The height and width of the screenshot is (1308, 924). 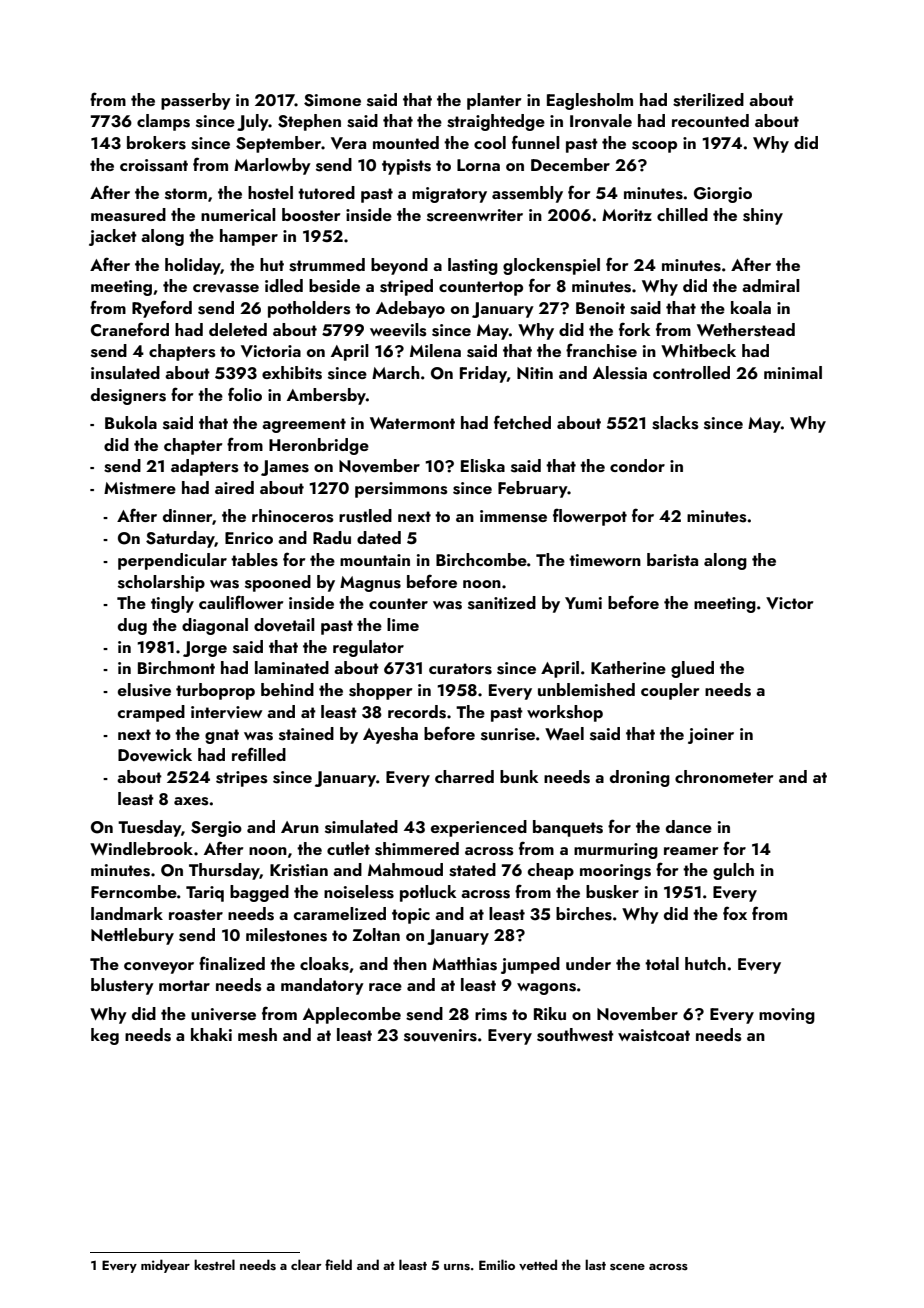 What do you see at coordinates (417, 712) in the screenshot?
I see `records` at bounding box center [417, 712].
